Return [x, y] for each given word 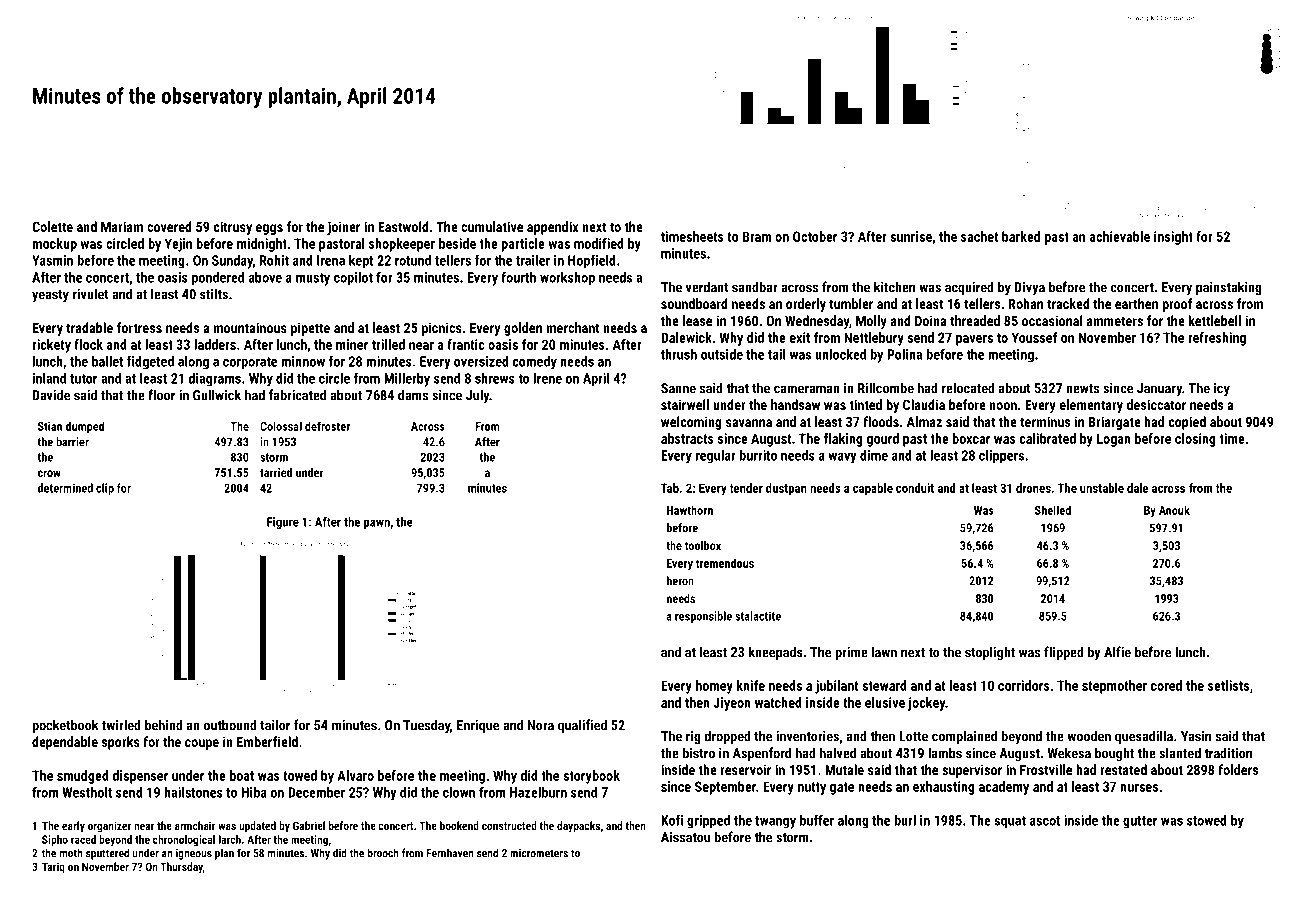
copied [1187, 423]
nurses [1139, 788]
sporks [121, 743]
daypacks [578, 827]
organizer [109, 827]
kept [361, 262]
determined [65, 488]
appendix [553, 228]
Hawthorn [690, 510]
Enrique [478, 726]
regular [716, 457]
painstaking [1229, 288]
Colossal [281, 426]
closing [1195, 440]
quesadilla [1144, 737]
